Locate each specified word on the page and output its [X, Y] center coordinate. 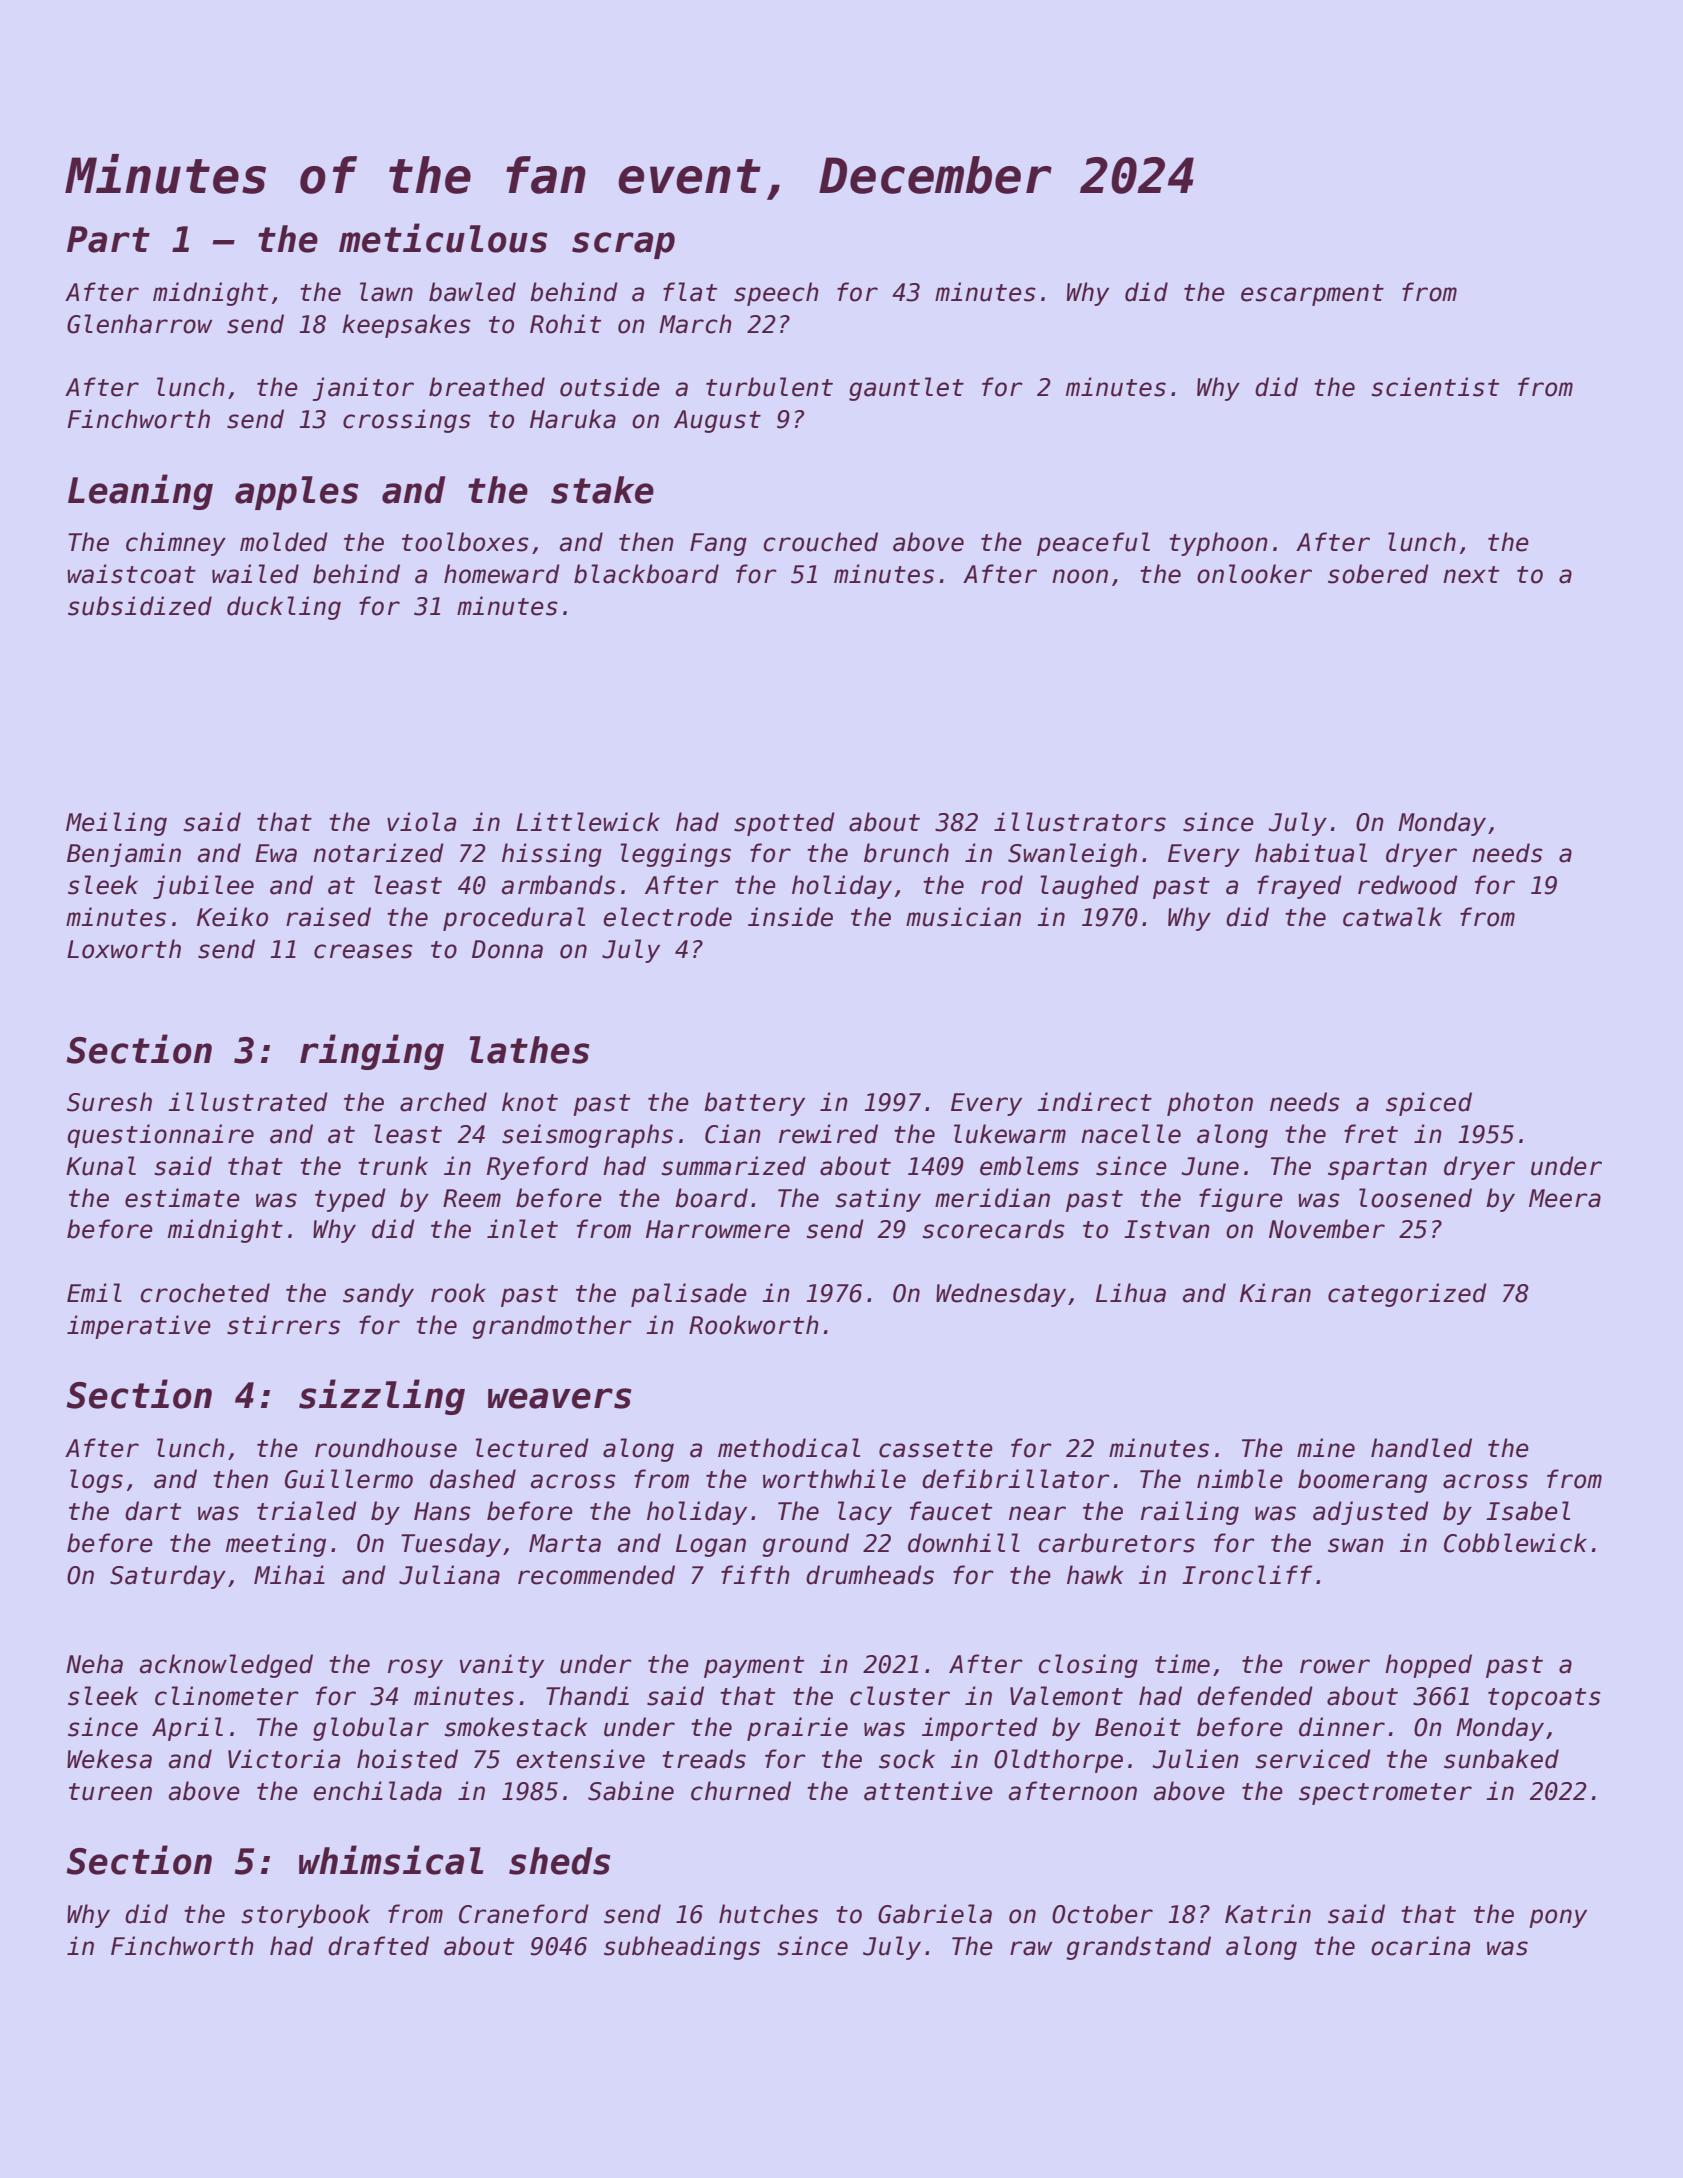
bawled [472, 292]
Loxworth [124, 949]
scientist [1435, 387]
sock [907, 1759]
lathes [529, 1050]
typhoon [1218, 544]
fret [1371, 1134]
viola [421, 822]
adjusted [1371, 1513]
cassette [936, 1449]
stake [602, 490]
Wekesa [109, 1759]
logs [96, 1481]
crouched [820, 542]
